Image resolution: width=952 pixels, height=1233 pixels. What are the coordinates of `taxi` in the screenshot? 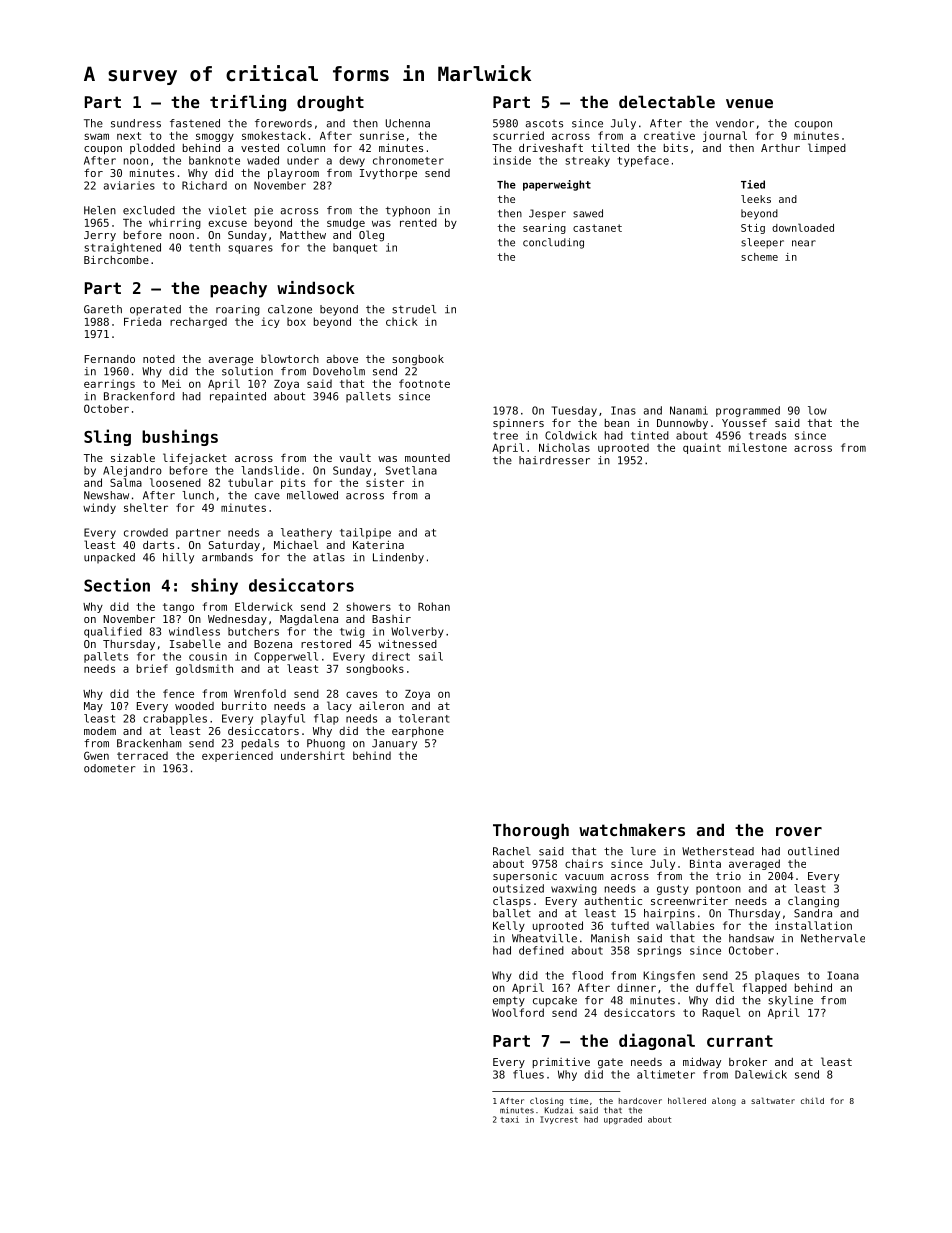 It's located at (509, 1119).
